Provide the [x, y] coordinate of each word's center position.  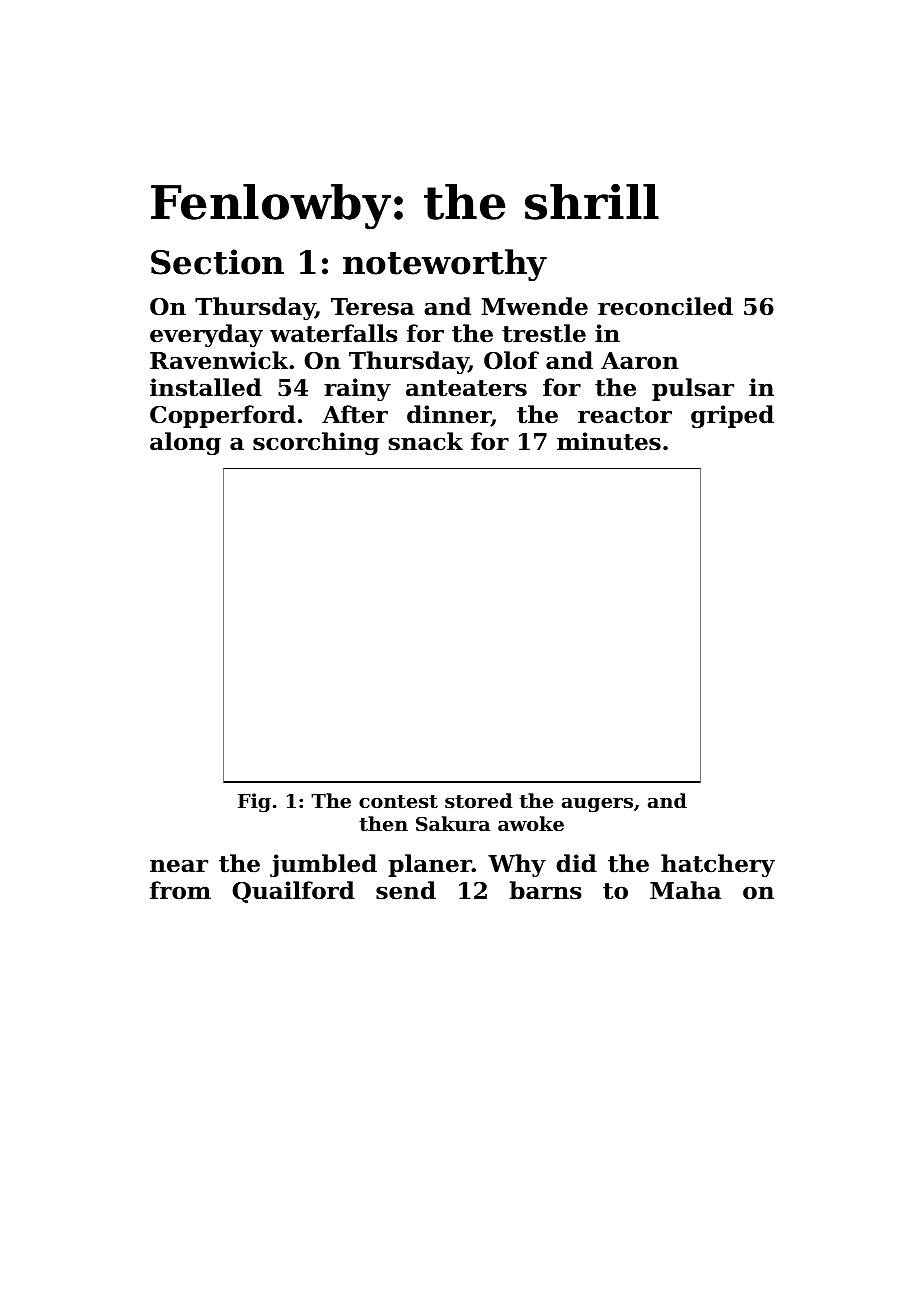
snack [426, 441]
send [406, 890]
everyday [206, 335]
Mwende [534, 306]
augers [597, 805]
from [180, 890]
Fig [254, 802]
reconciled [665, 306]
